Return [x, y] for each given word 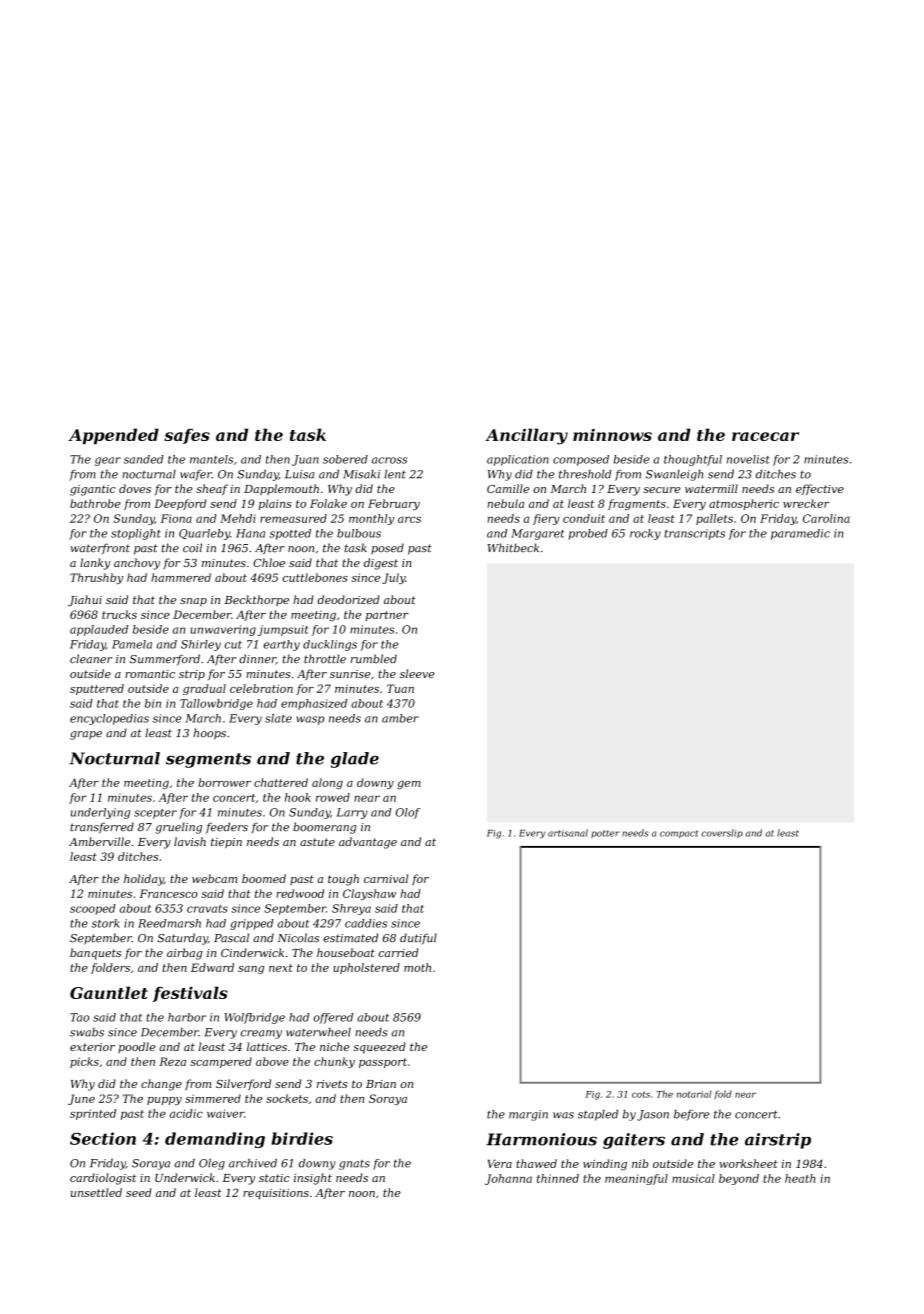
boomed [264, 878]
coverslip [722, 833]
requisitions [276, 1194]
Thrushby [96, 578]
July [393, 578]
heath [800, 1178]
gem [409, 785]
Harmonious [541, 1139]
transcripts [694, 534]
